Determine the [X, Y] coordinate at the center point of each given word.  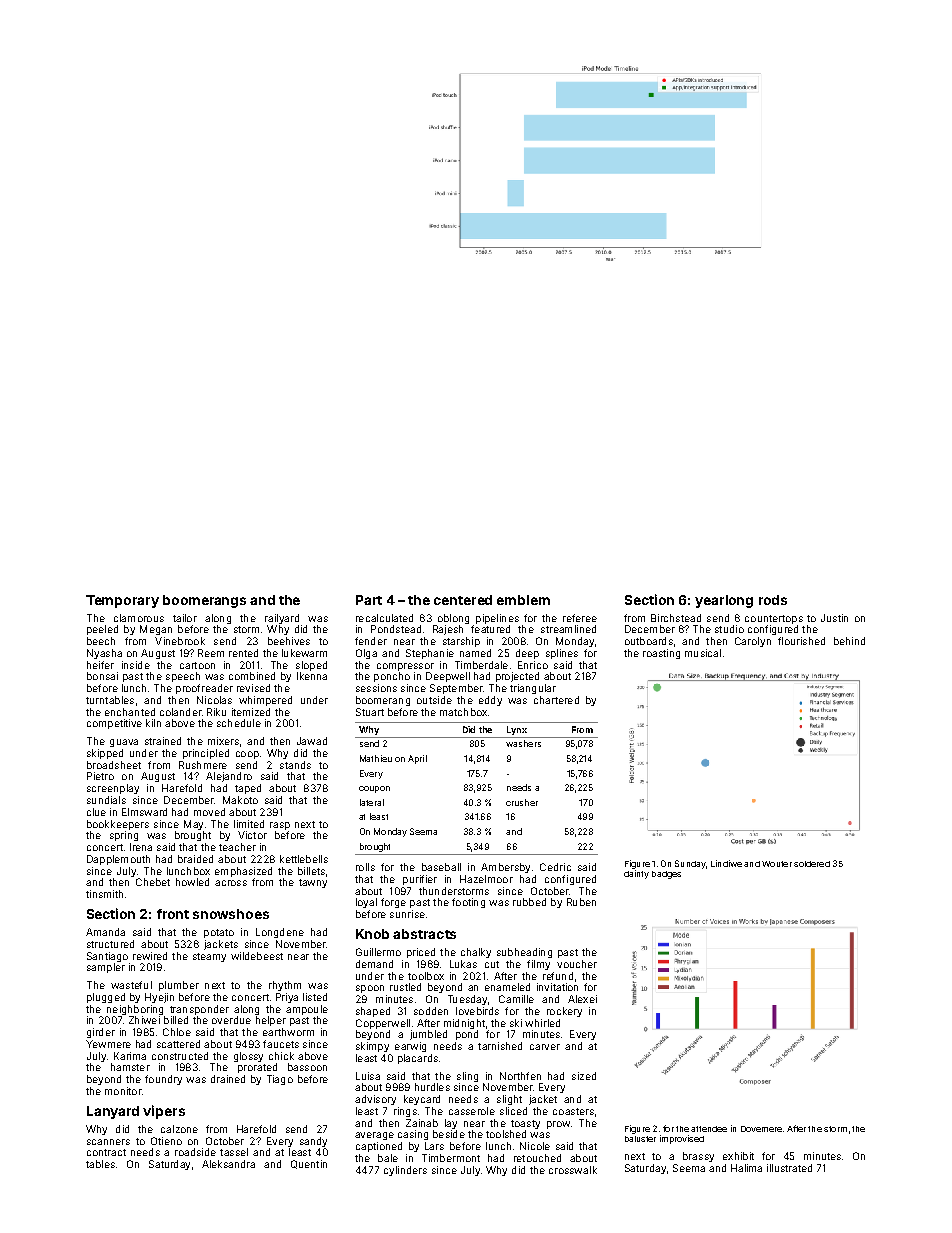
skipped [105, 754]
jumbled [428, 1035]
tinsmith [104, 894]
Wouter [777, 864]
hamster [130, 1067]
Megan [156, 630]
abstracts [424, 934]
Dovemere [761, 1129]
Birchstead [676, 618]
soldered [812, 864]
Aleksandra [228, 1164]
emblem [523, 600]
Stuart [370, 712]
